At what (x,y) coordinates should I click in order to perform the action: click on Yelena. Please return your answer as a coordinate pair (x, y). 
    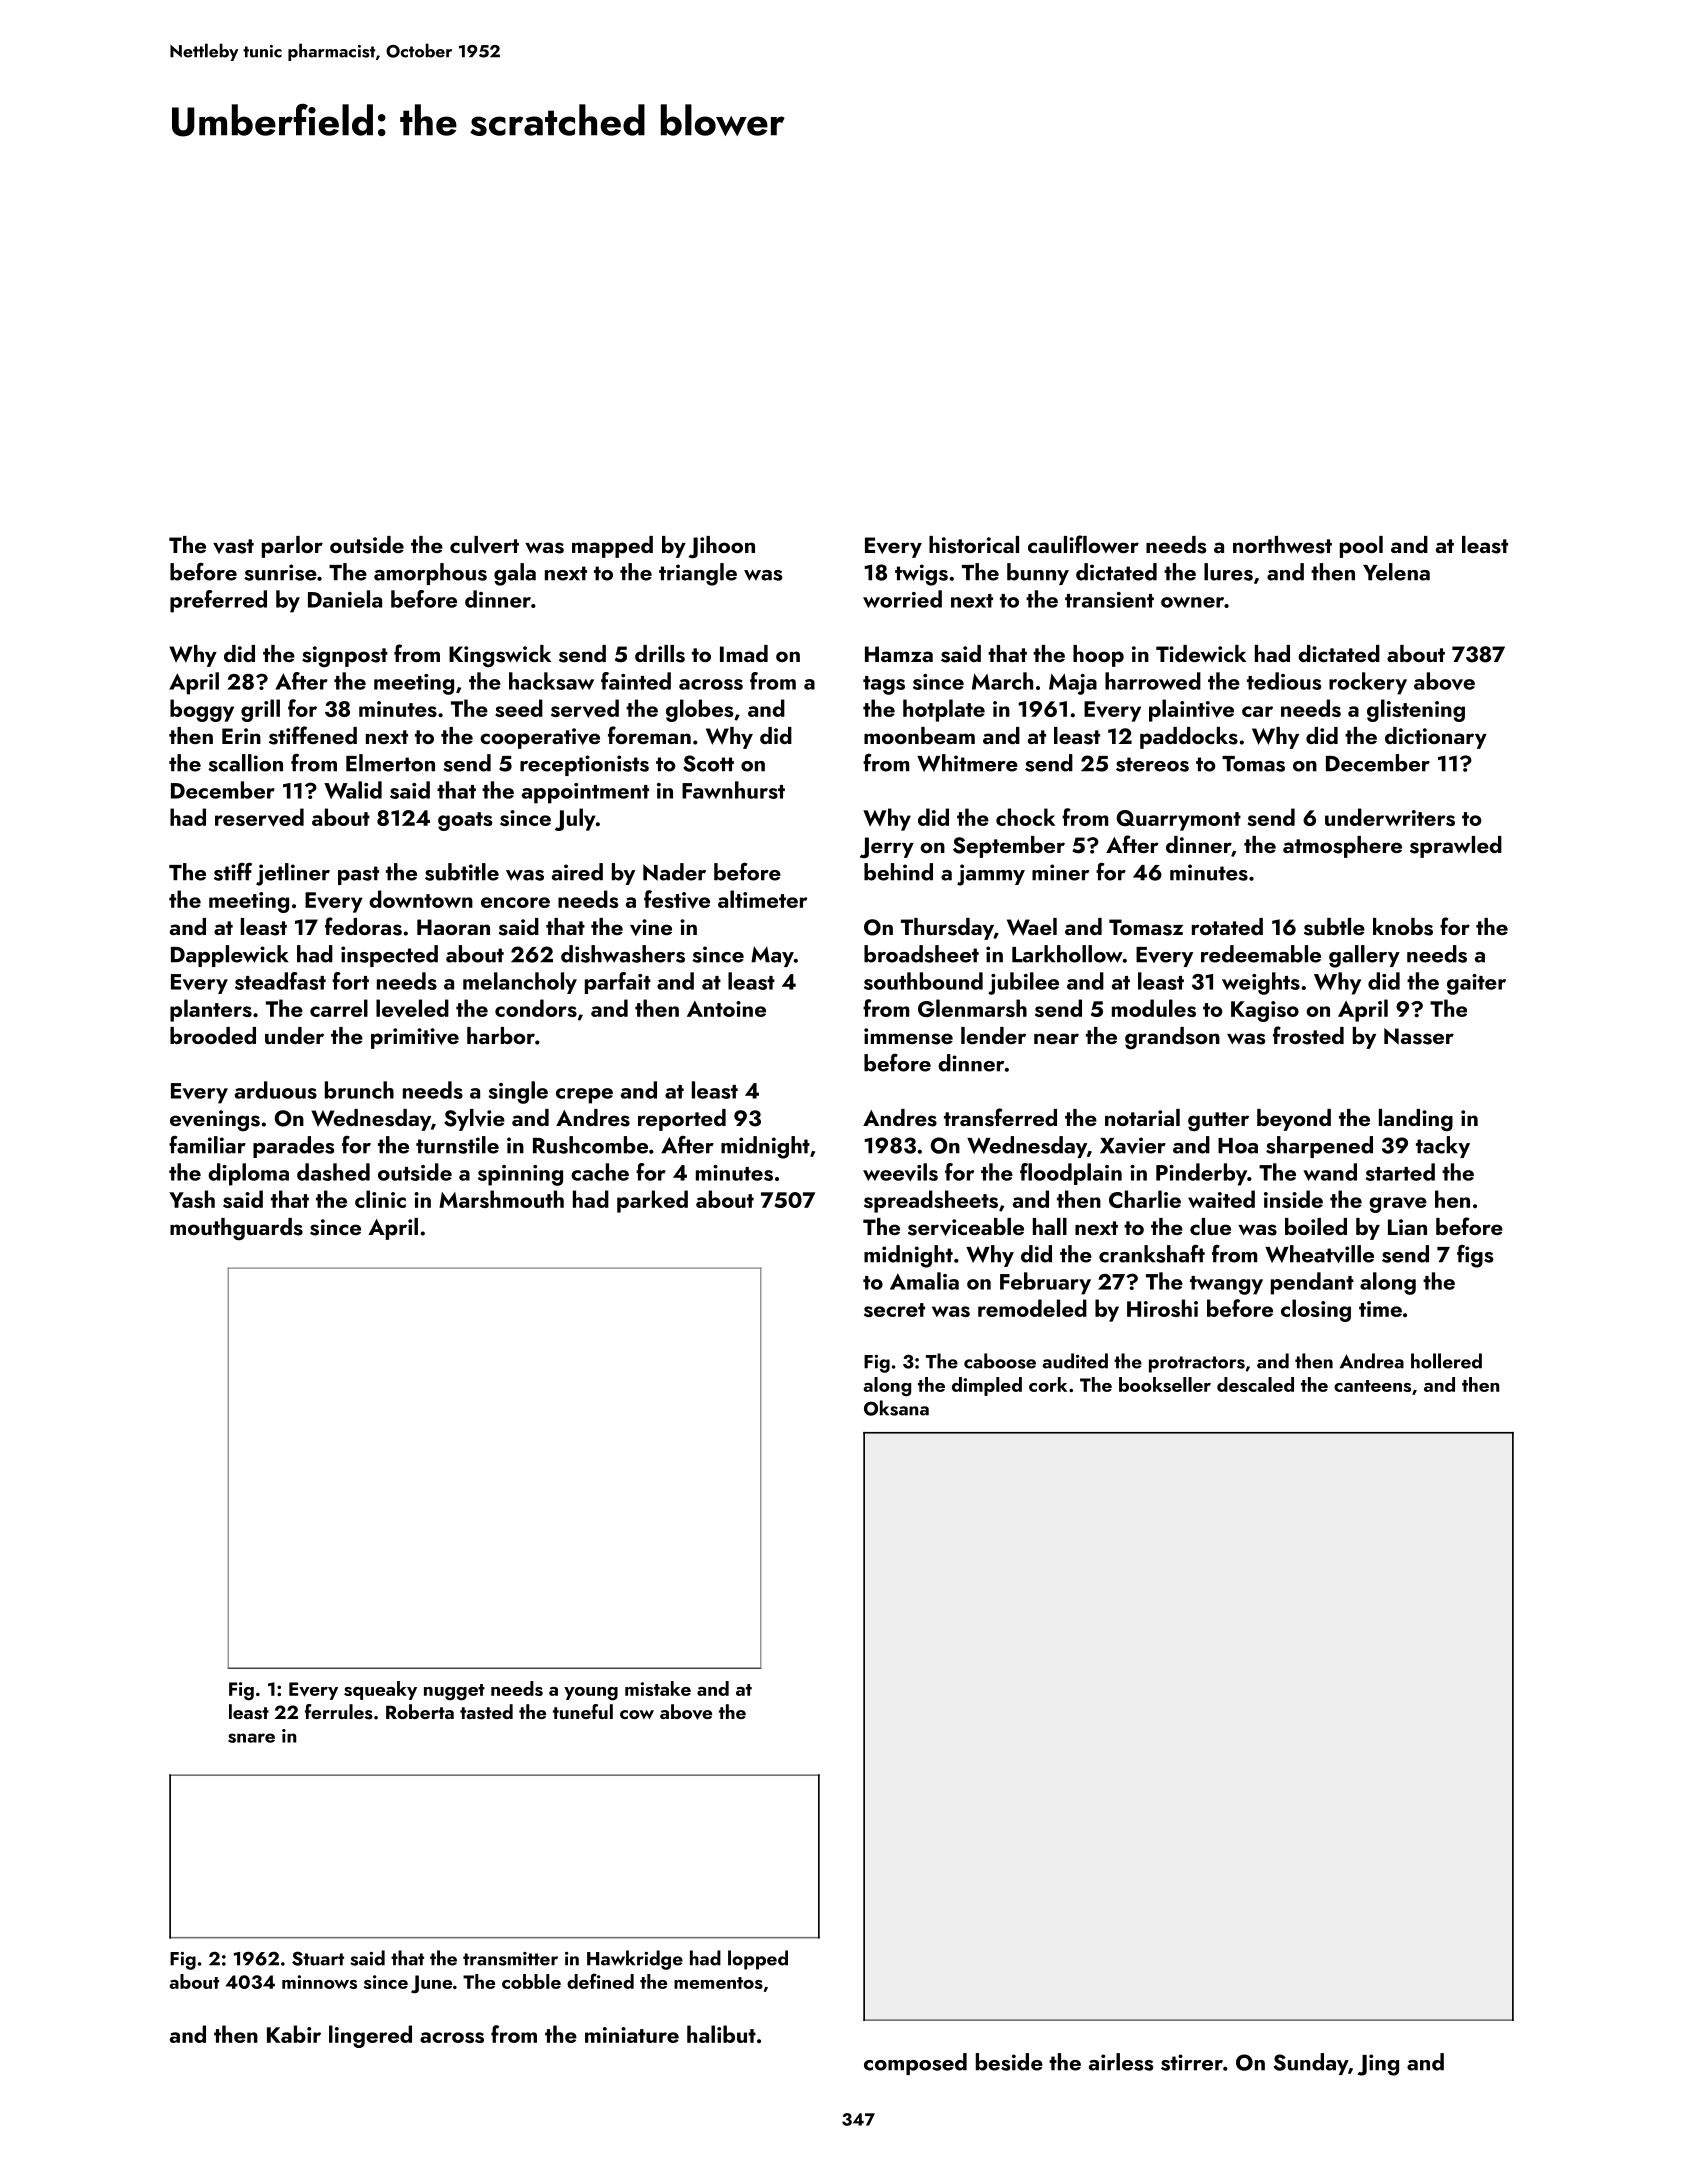
    Looking at the image, I should click on (1396, 572).
